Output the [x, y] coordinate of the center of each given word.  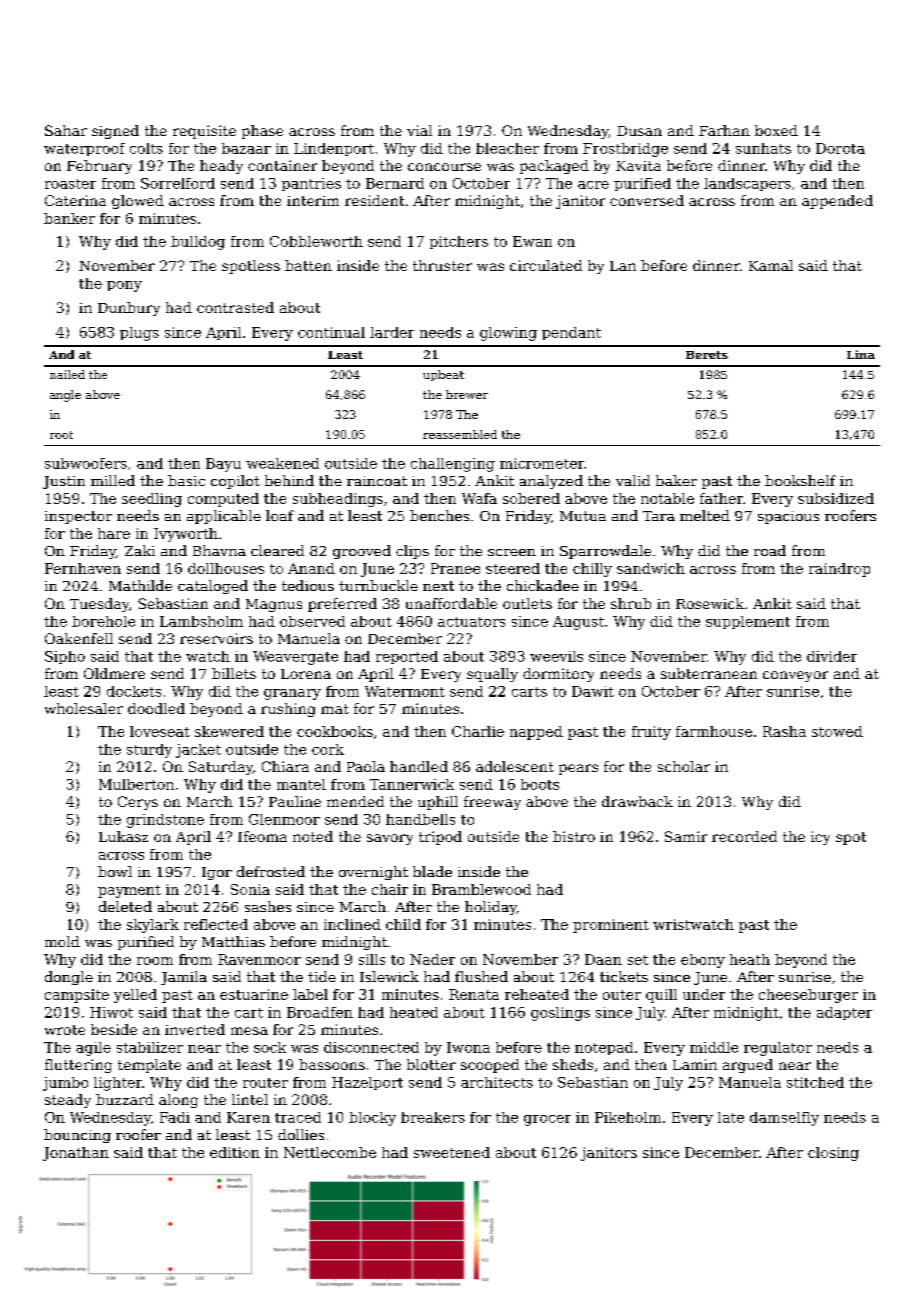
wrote [65, 1030]
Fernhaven [83, 568]
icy [820, 838]
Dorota [840, 148]
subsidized [836, 498]
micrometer [542, 463]
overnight [373, 873]
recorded [744, 836]
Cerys [138, 803]
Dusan [639, 131]
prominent [611, 926]
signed [115, 132]
